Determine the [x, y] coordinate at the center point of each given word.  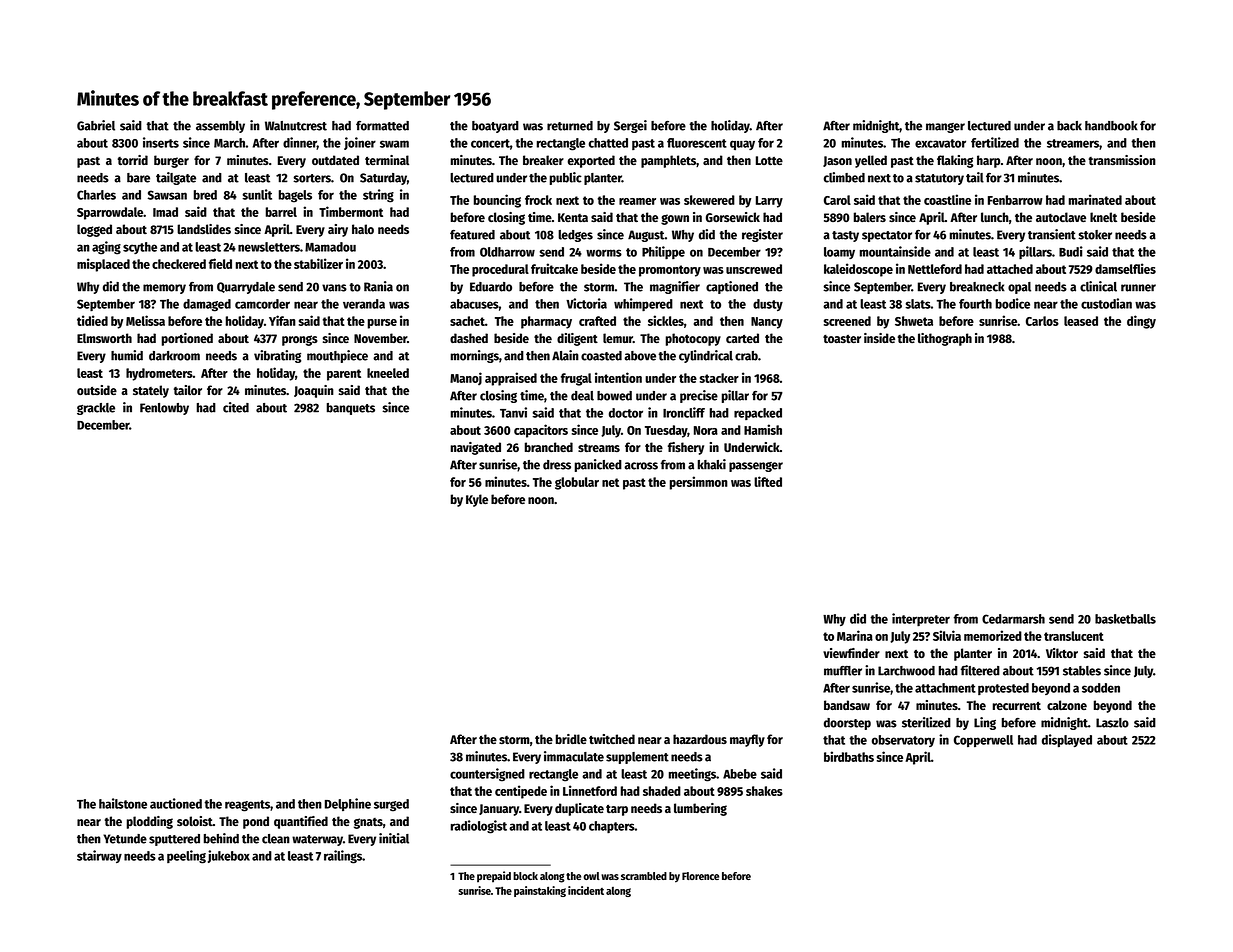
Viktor [1062, 653]
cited [236, 407]
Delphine [348, 804]
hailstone [123, 803]
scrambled [644, 876]
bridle [571, 739]
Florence [700, 876]
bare [138, 178]
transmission [1122, 160]
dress [557, 465]
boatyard [495, 127]
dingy [1141, 322]
